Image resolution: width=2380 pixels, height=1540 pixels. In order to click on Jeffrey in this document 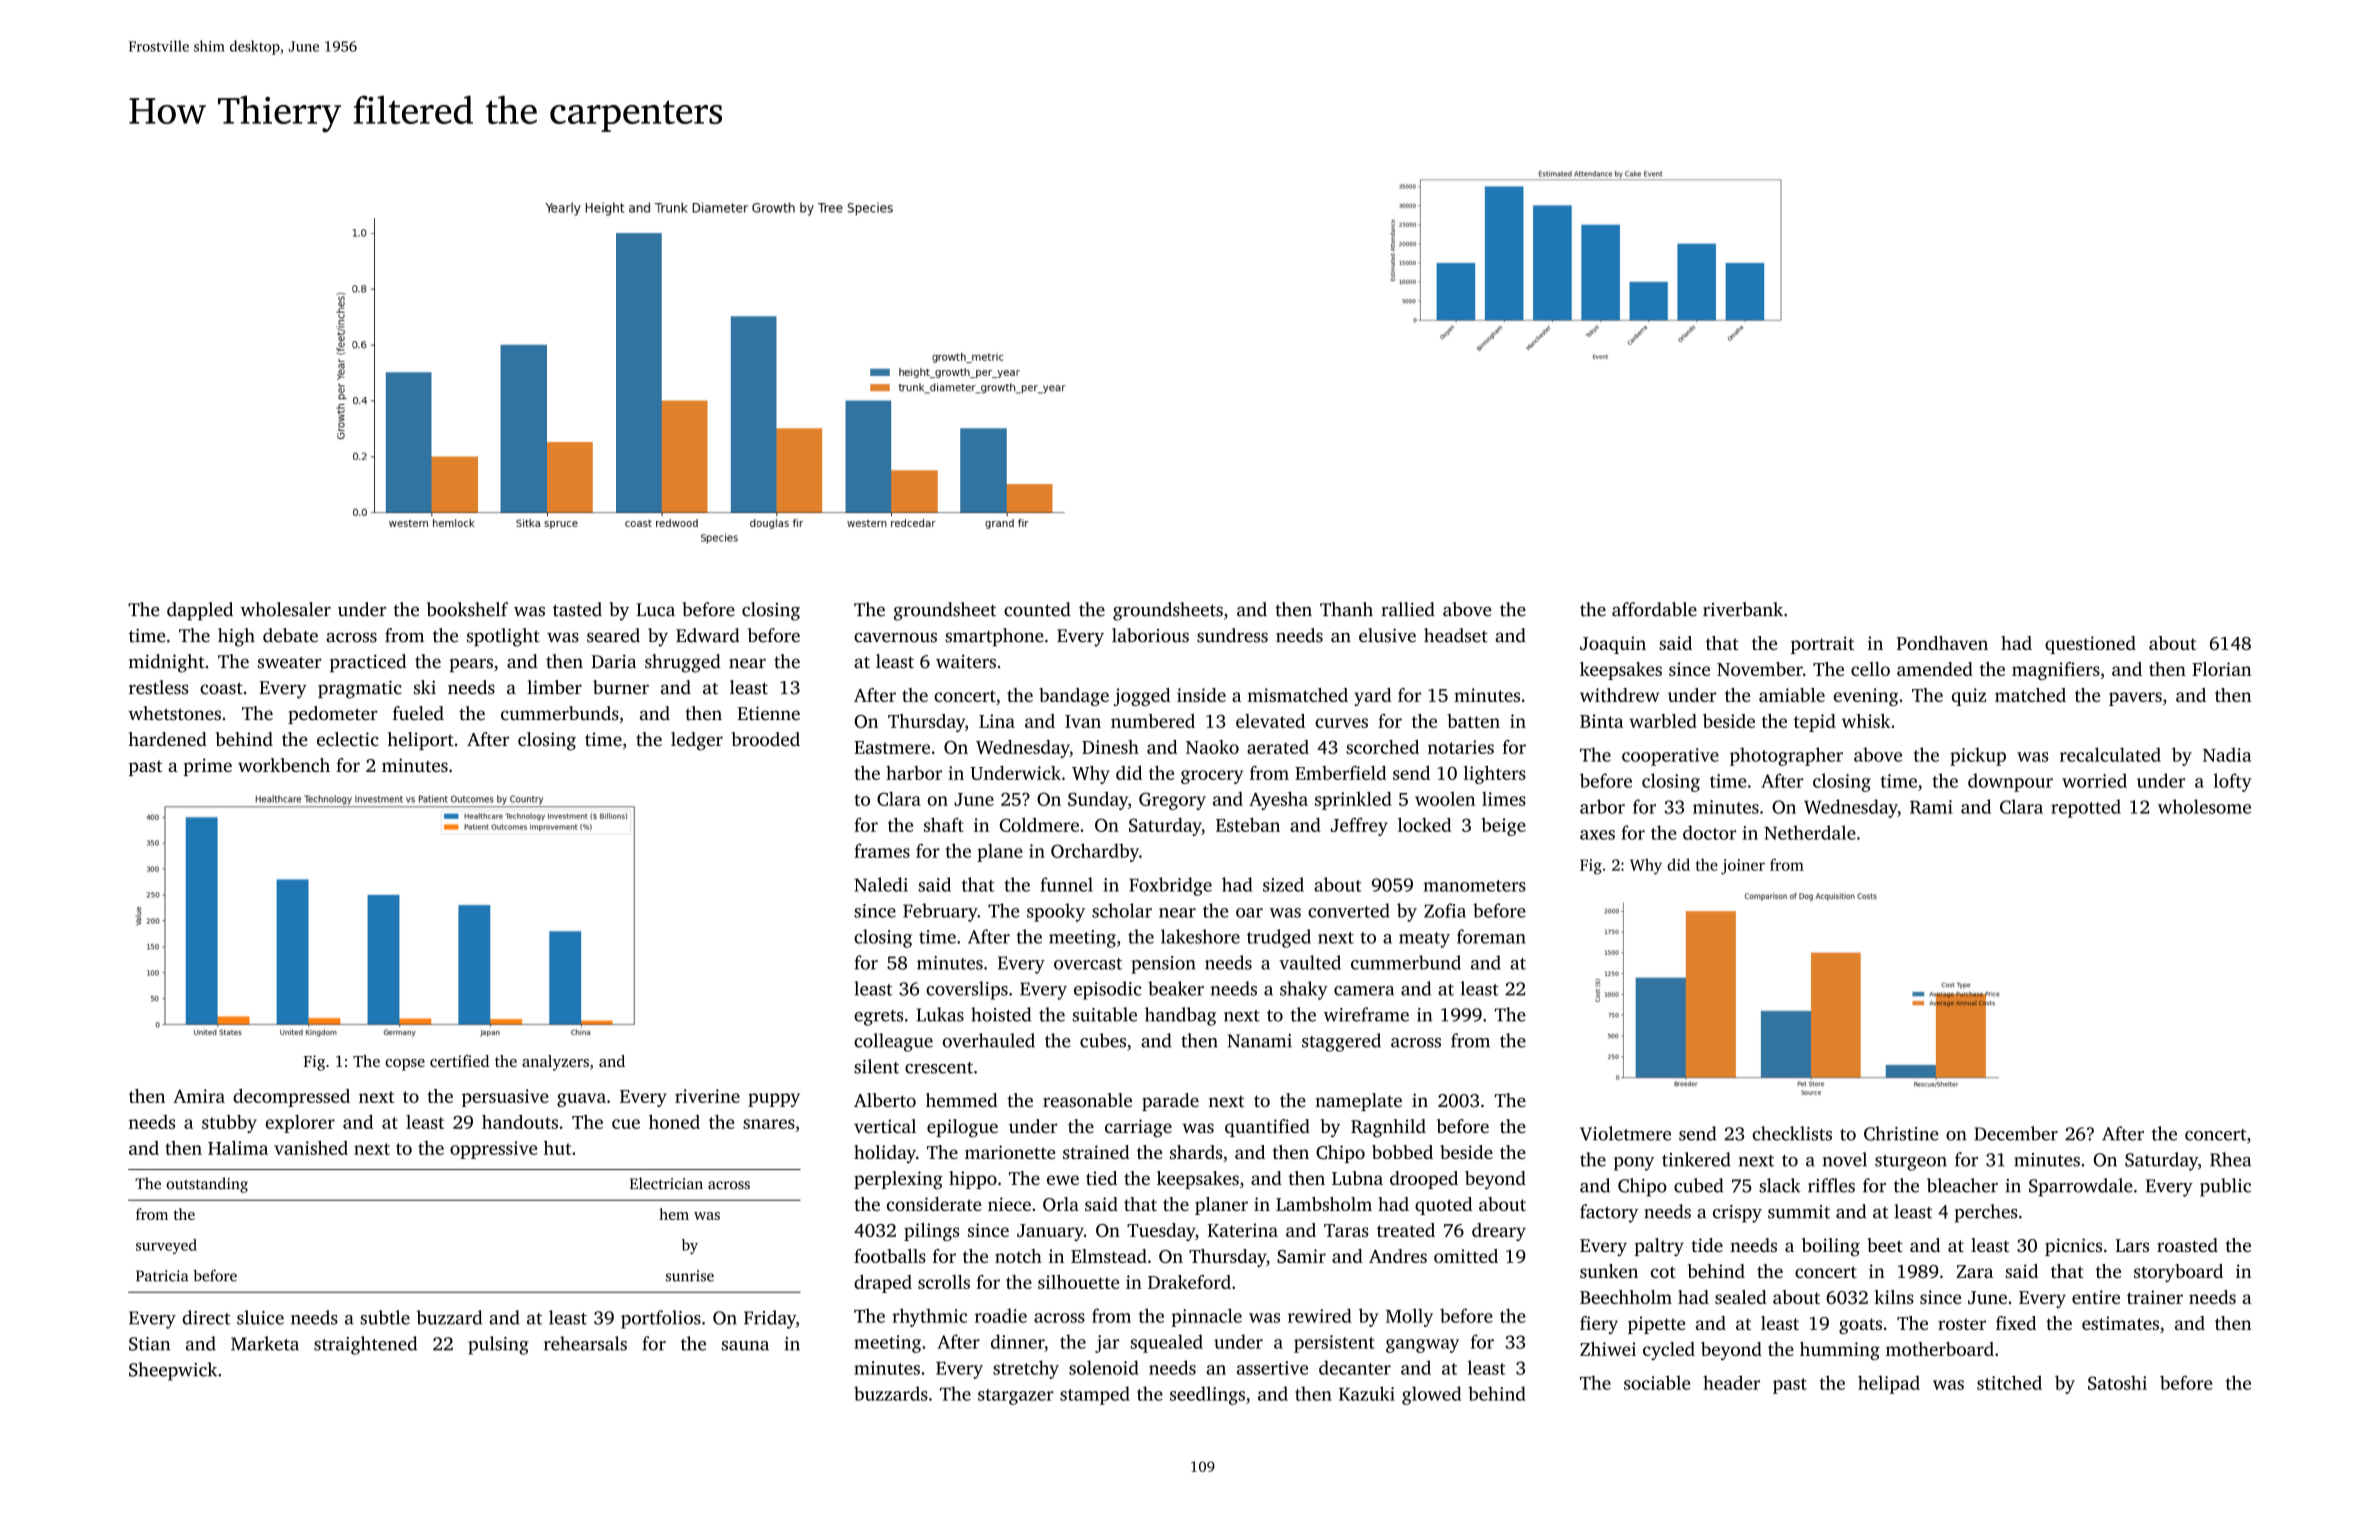, I will do `click(1359, 826)`.
